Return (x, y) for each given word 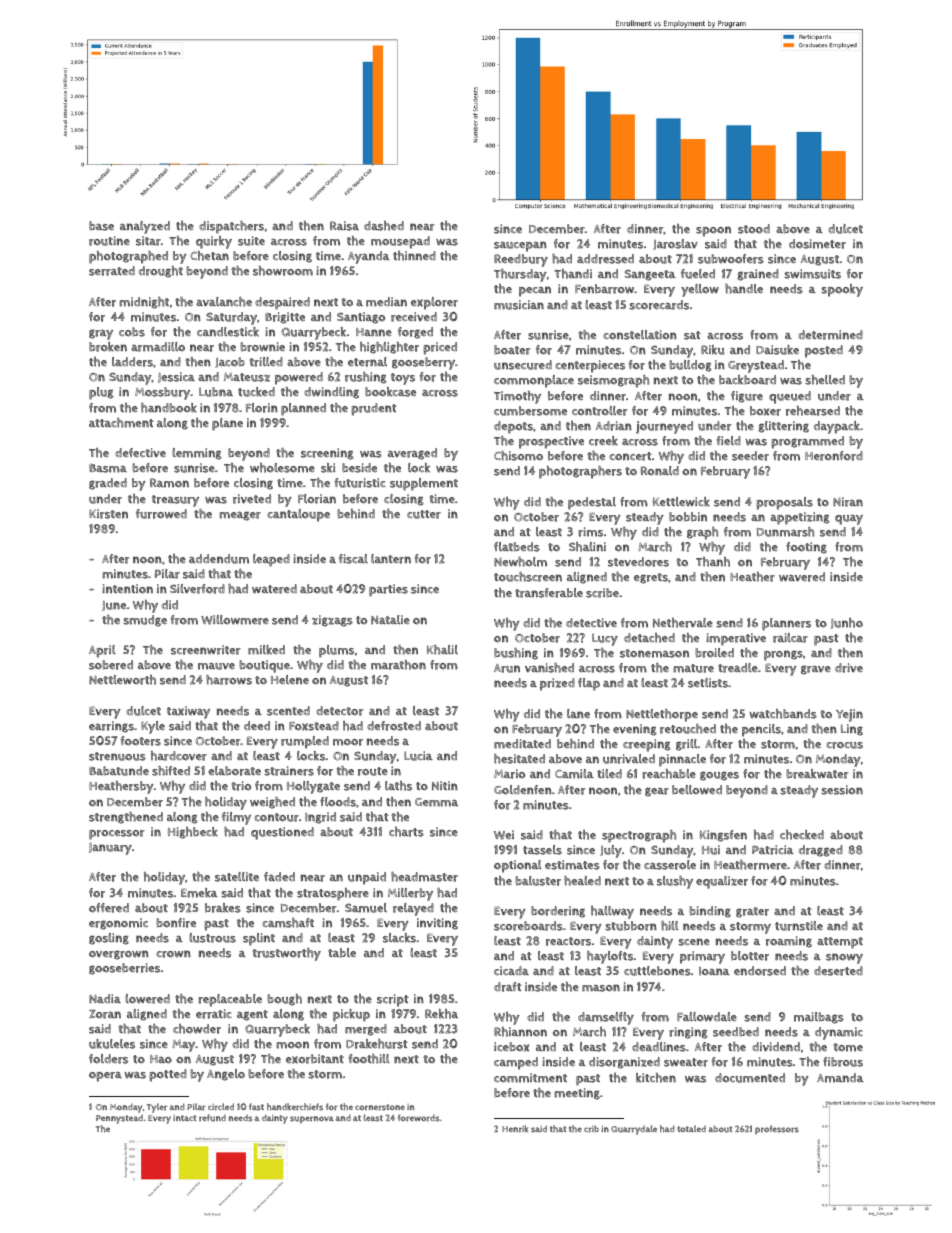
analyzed (145, 227)
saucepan (520, 246)
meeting (577, 1094)
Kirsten (108, 514)
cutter (424, 514)
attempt (840, 943)
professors (777, 1130)
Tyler (157, 1108)
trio (241, 786)
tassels (542, 850)
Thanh (713, 562)
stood (754, 229)
